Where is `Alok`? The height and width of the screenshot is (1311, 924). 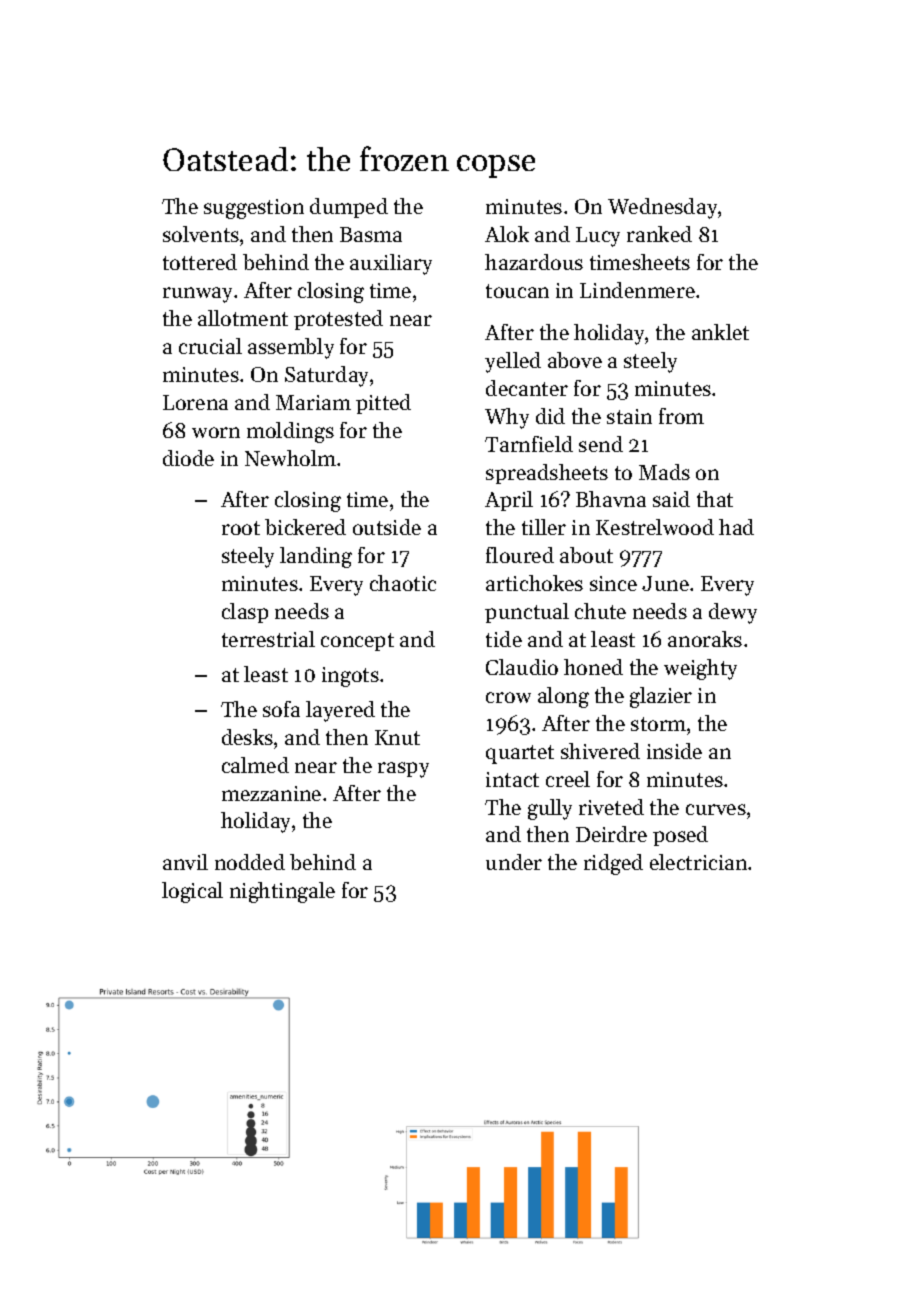 Alok is located at coordinates (507, 234).
